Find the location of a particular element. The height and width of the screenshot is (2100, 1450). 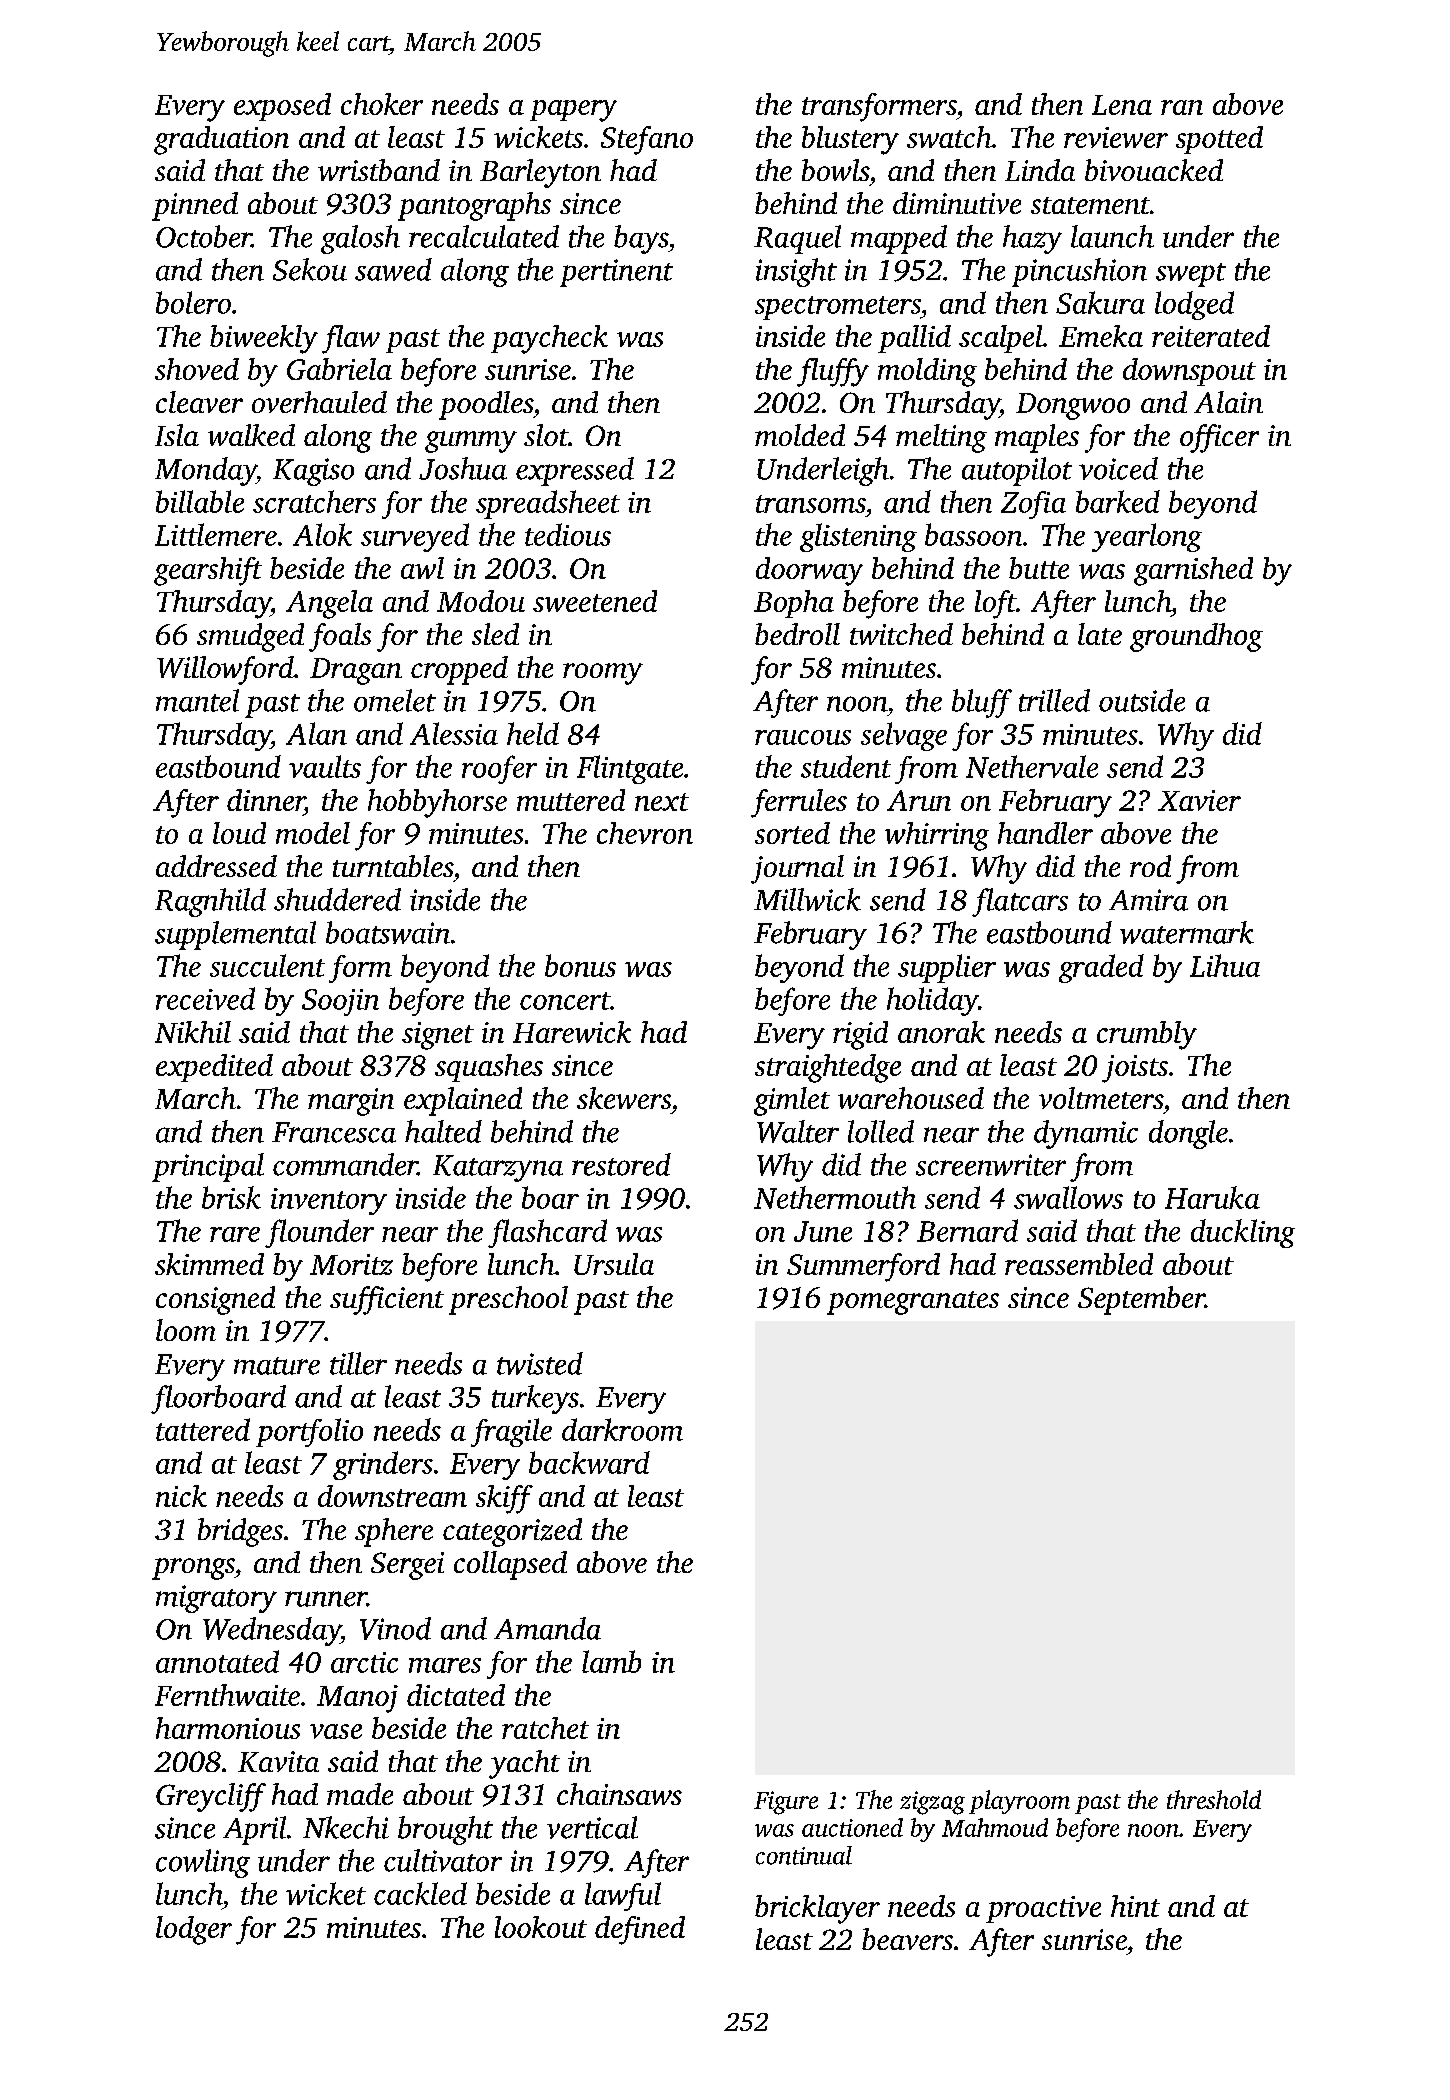

Lena is located at coordinates (1122, 105).
